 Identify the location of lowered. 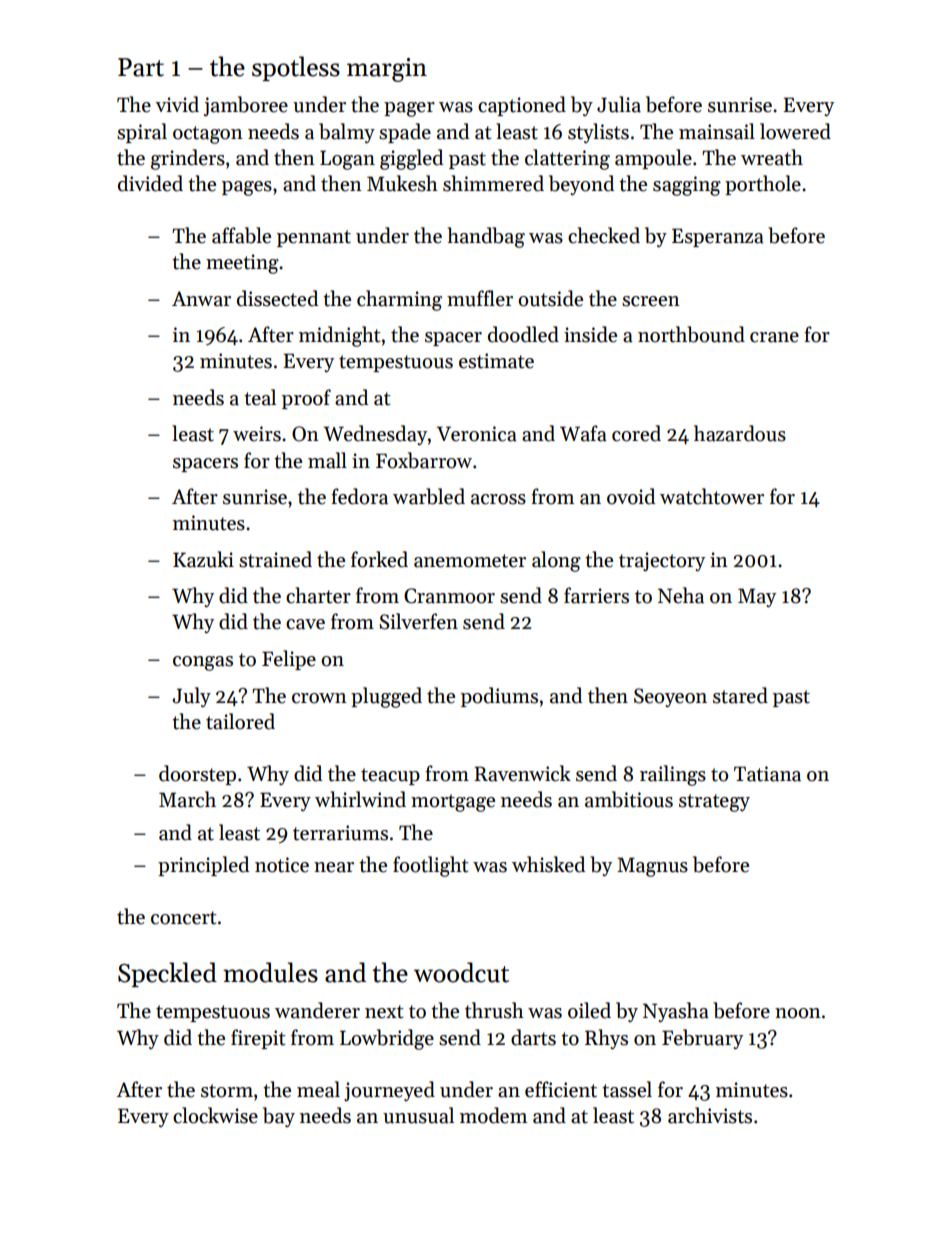
(795, 131).
